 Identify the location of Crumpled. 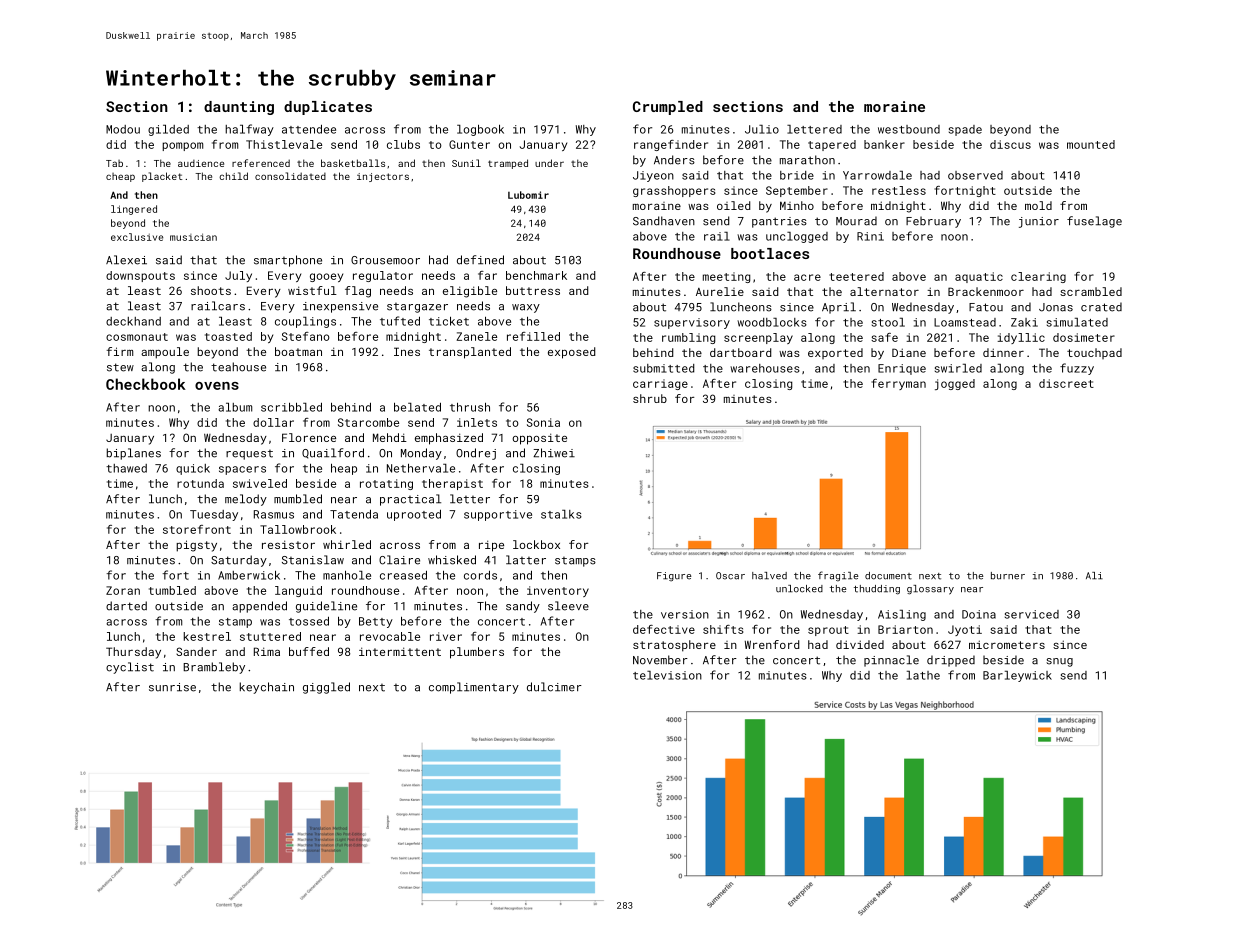
(668, 108).
